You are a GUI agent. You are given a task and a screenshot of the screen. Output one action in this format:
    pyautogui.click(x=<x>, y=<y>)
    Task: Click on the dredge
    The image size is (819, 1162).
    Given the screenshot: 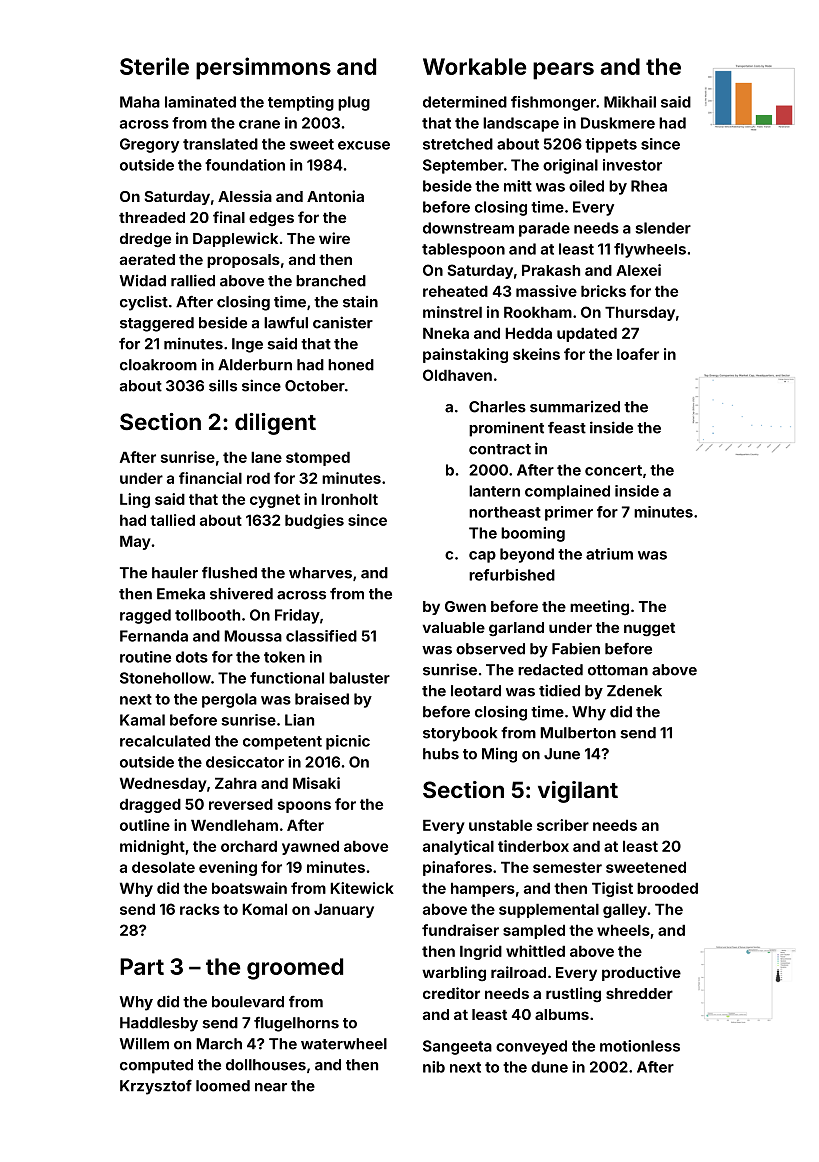 What is the action you would take?
    pyautogui.click(x=145, y=240)
